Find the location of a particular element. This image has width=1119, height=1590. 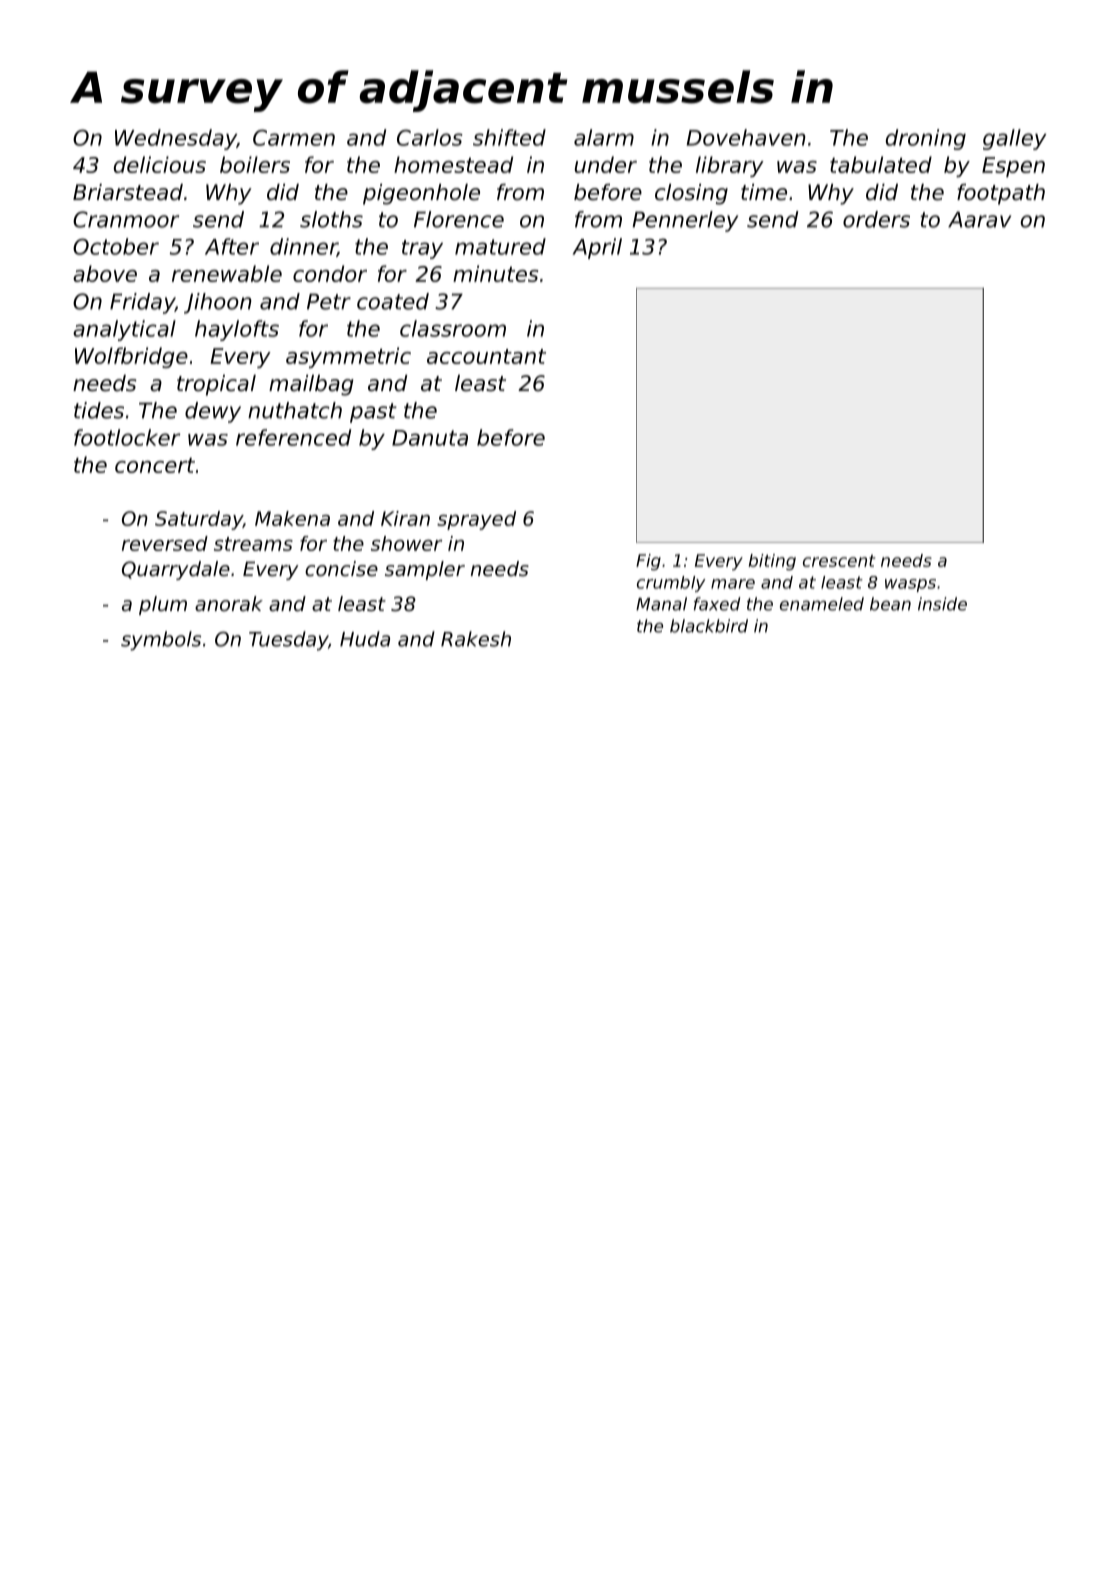

droning is located at coordinates (926, 139).
